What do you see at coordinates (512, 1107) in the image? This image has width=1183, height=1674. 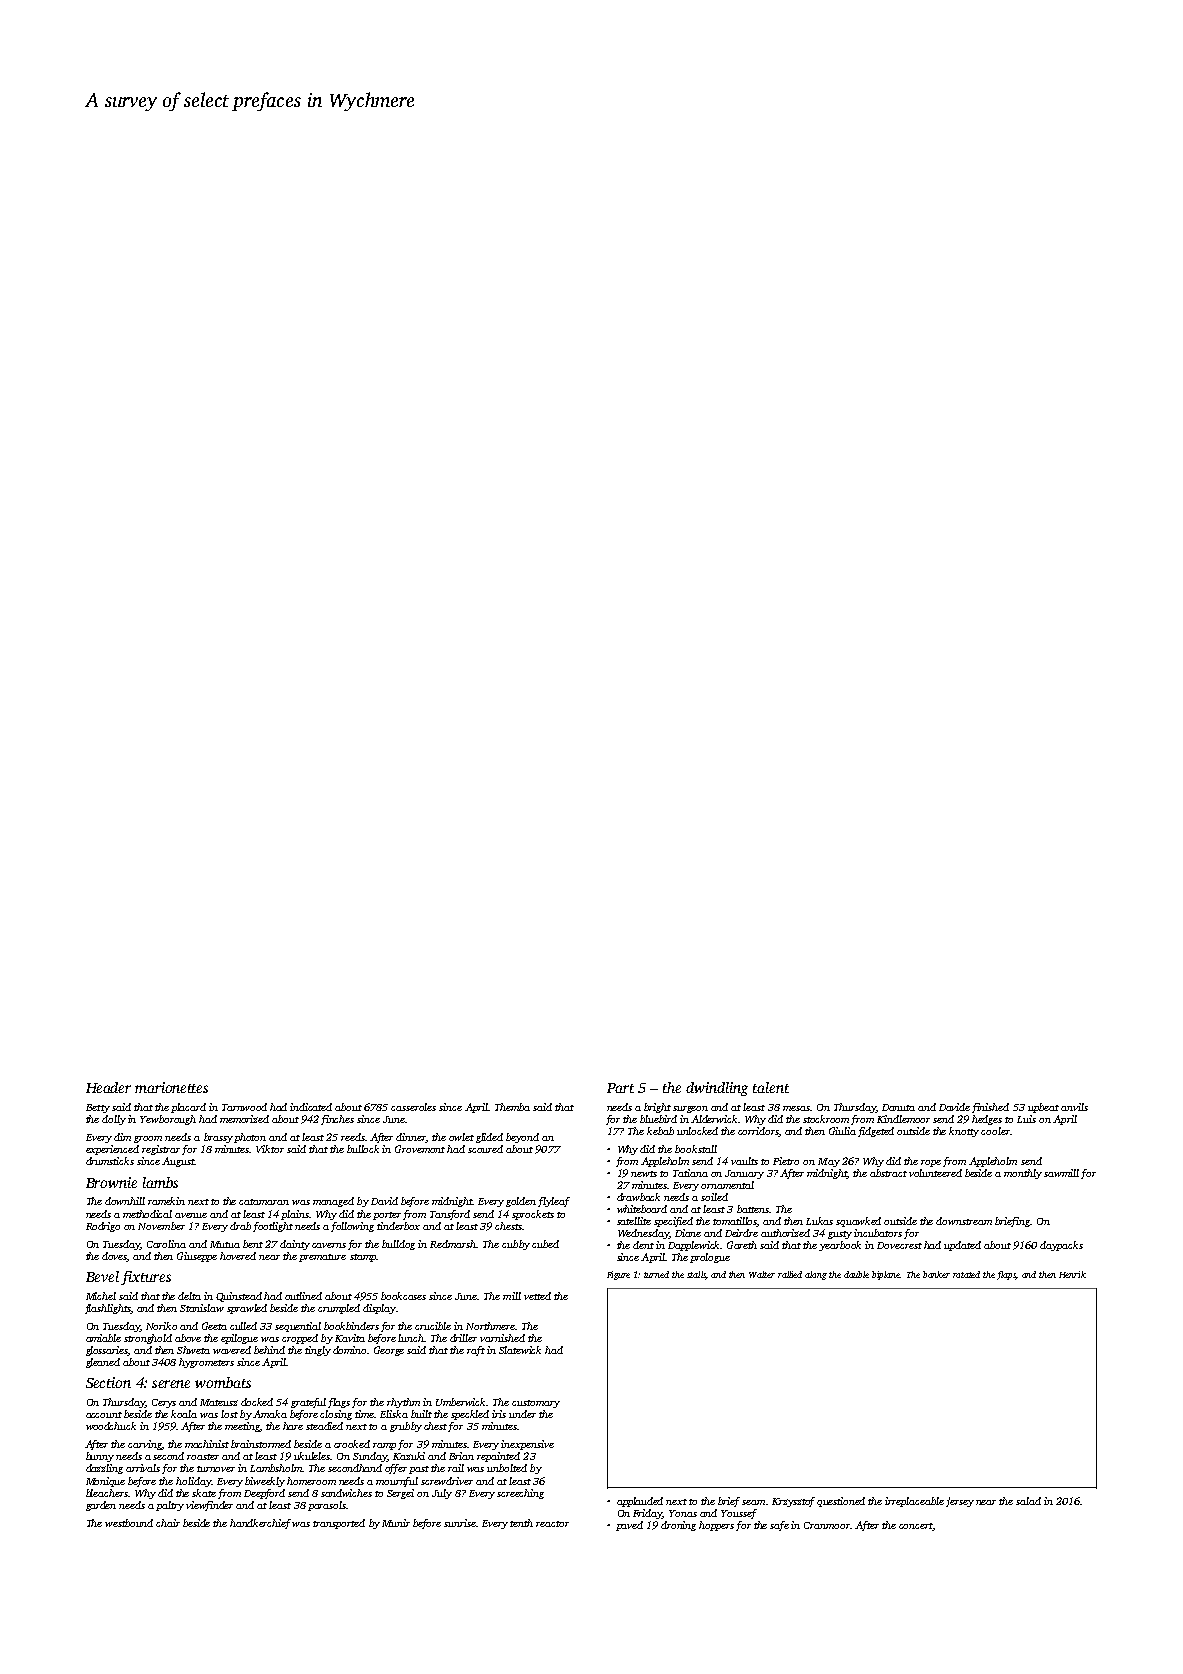 I see `Themba` at bounding box center [512, 1107].
